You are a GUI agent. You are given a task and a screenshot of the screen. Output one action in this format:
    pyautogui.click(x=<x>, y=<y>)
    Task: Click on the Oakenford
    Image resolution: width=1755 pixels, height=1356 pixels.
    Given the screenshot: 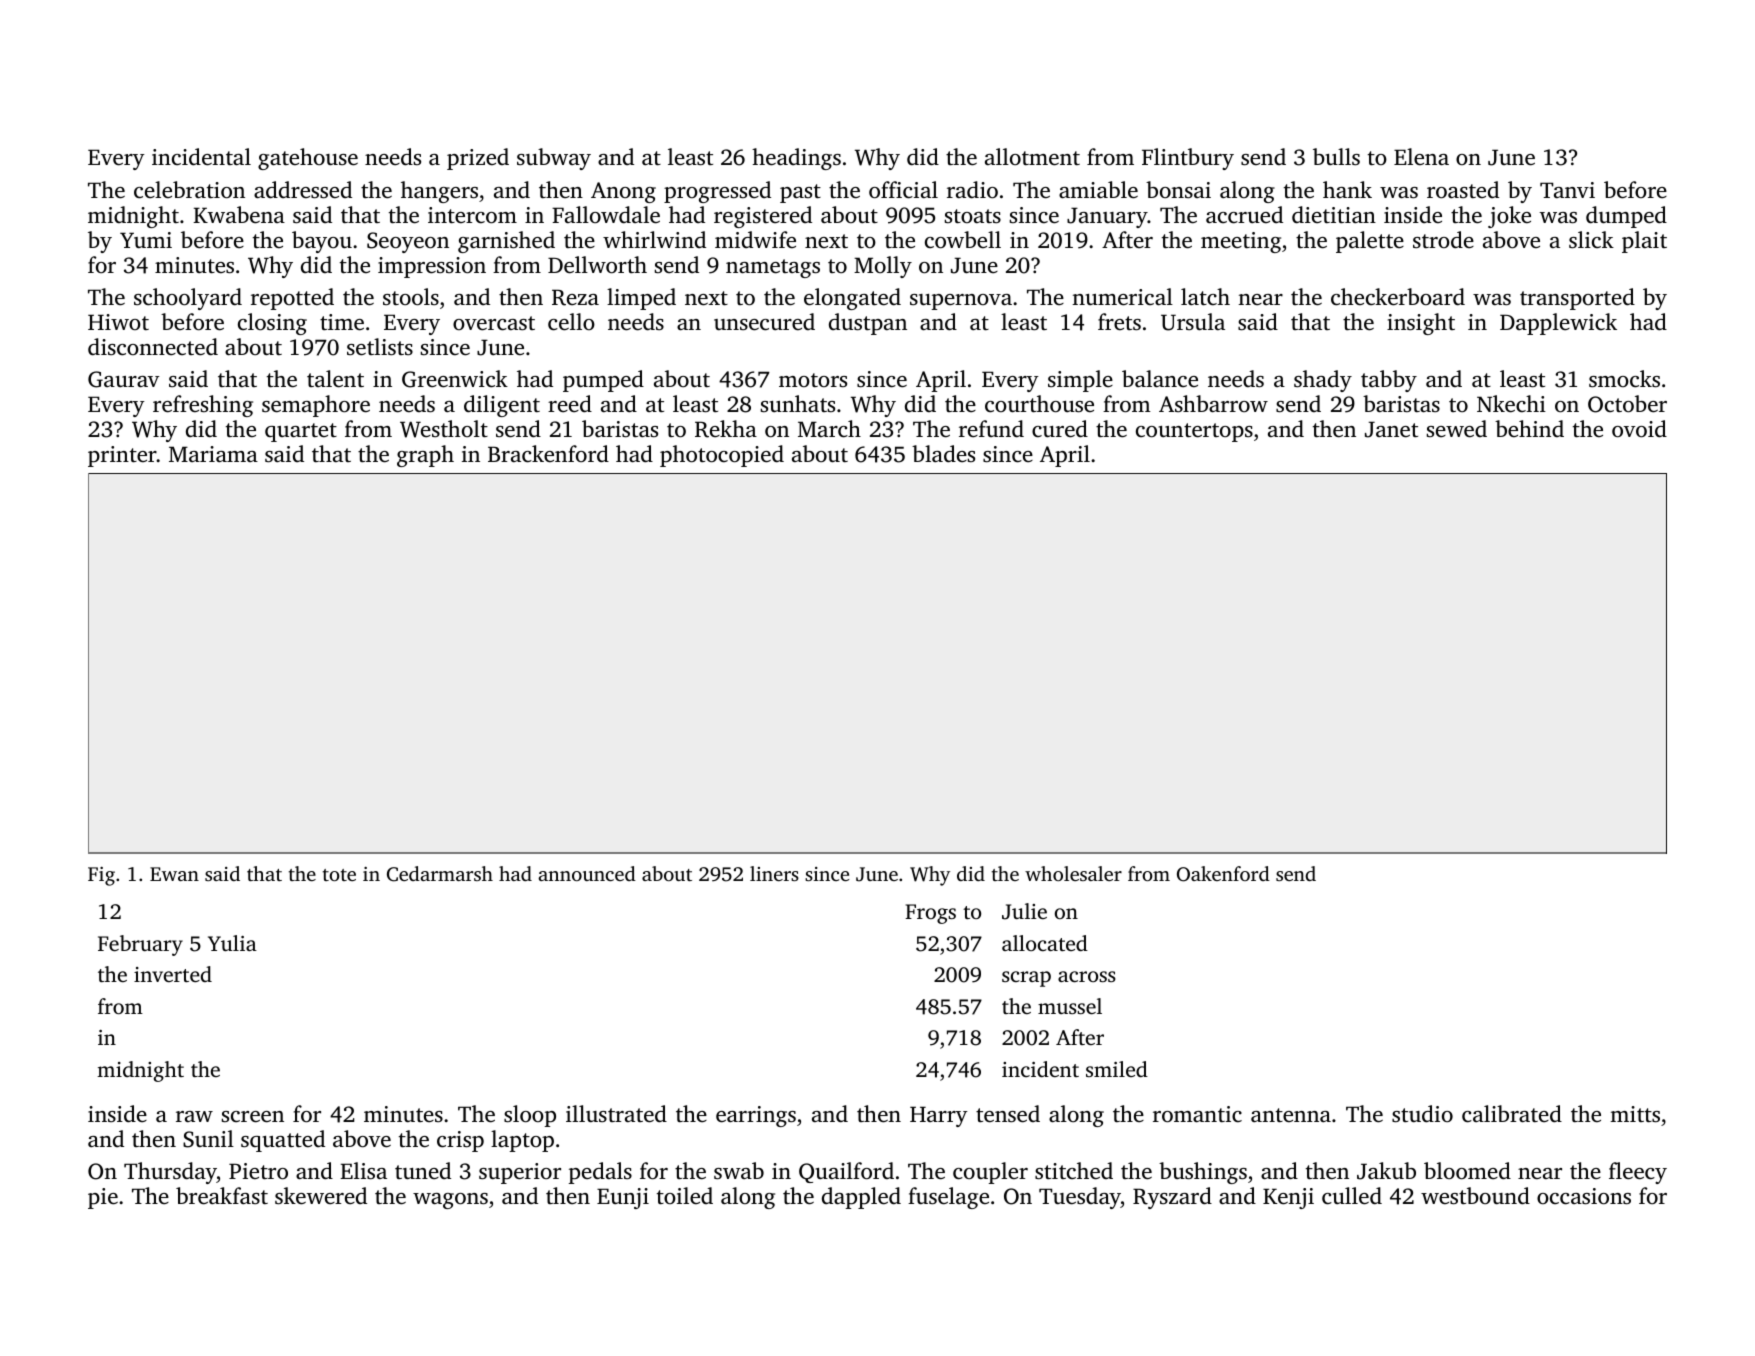 What is the action you would take?
    pyautogui.click(x=1223, y=874)
